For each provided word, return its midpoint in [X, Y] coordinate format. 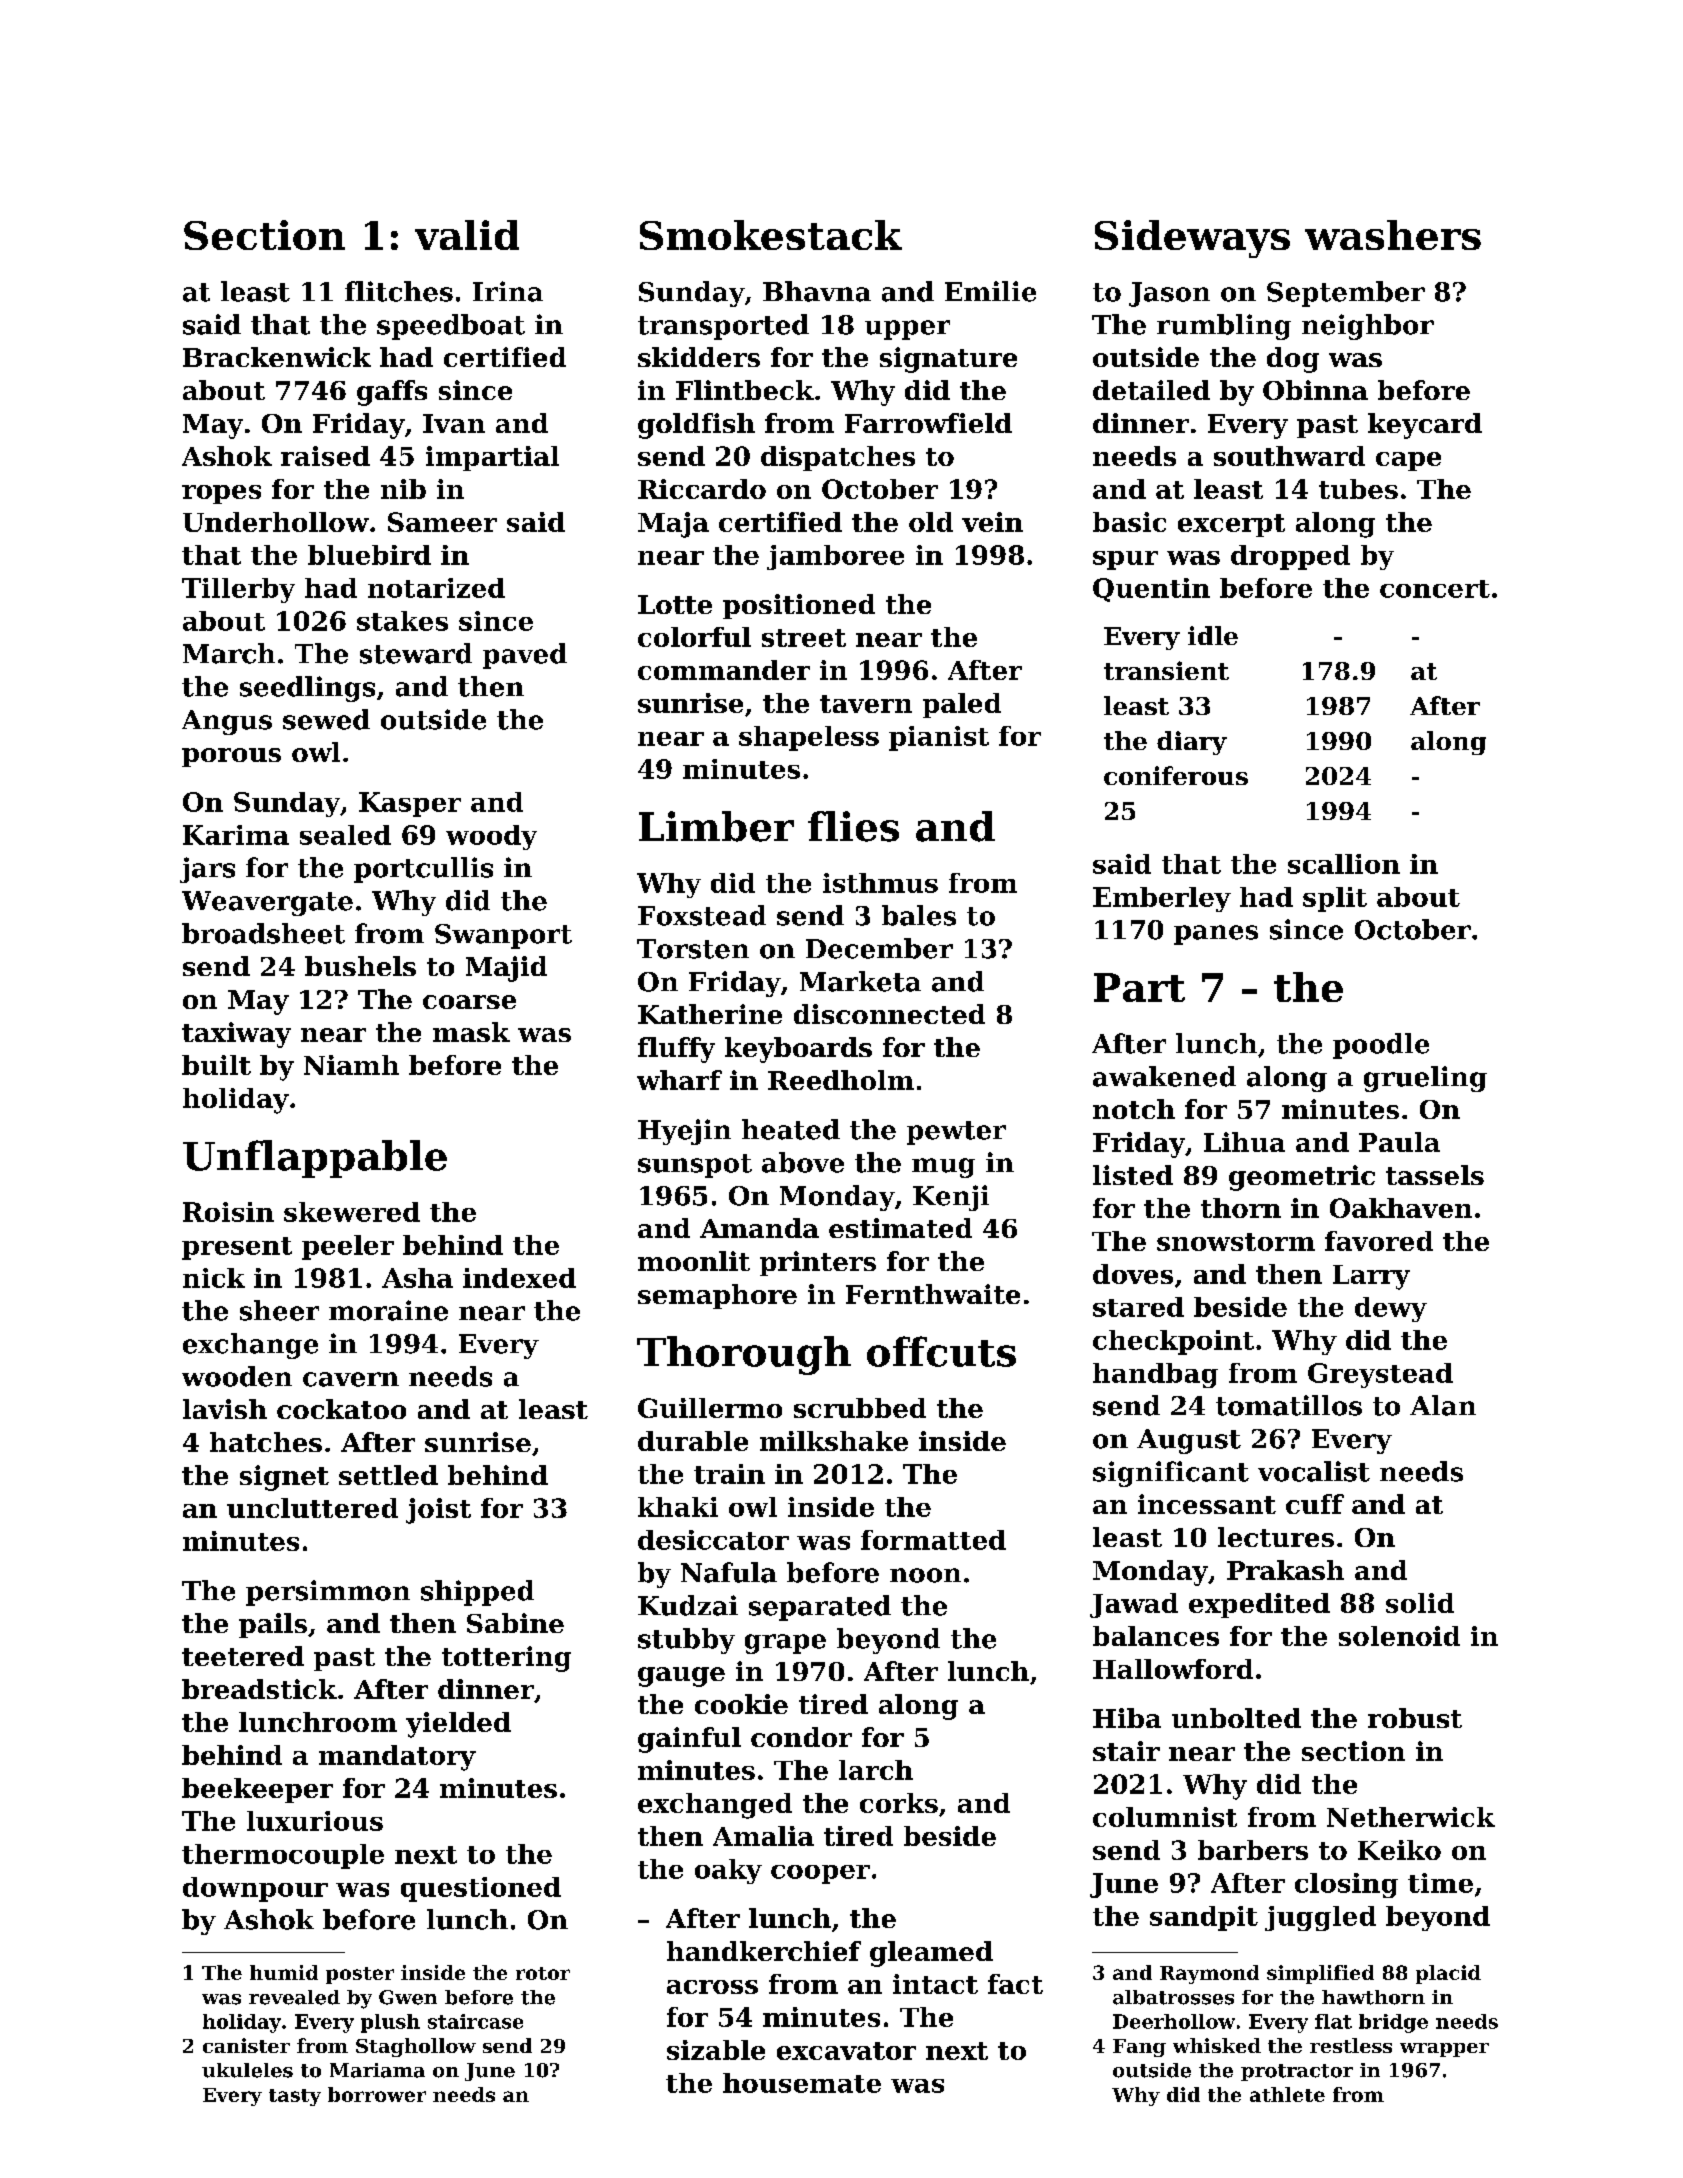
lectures [1276, 1537]
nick [214, 1278]
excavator [846, 2051]
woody [491, 837]
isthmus [880, 883]
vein [992, 522]
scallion [1344, 864]
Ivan [454, 423]
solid [1420, 1603]
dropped [1290, 557]
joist [438, 1511]
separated [820, 1608]
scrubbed [860, 1408]
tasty [295, 2097]
